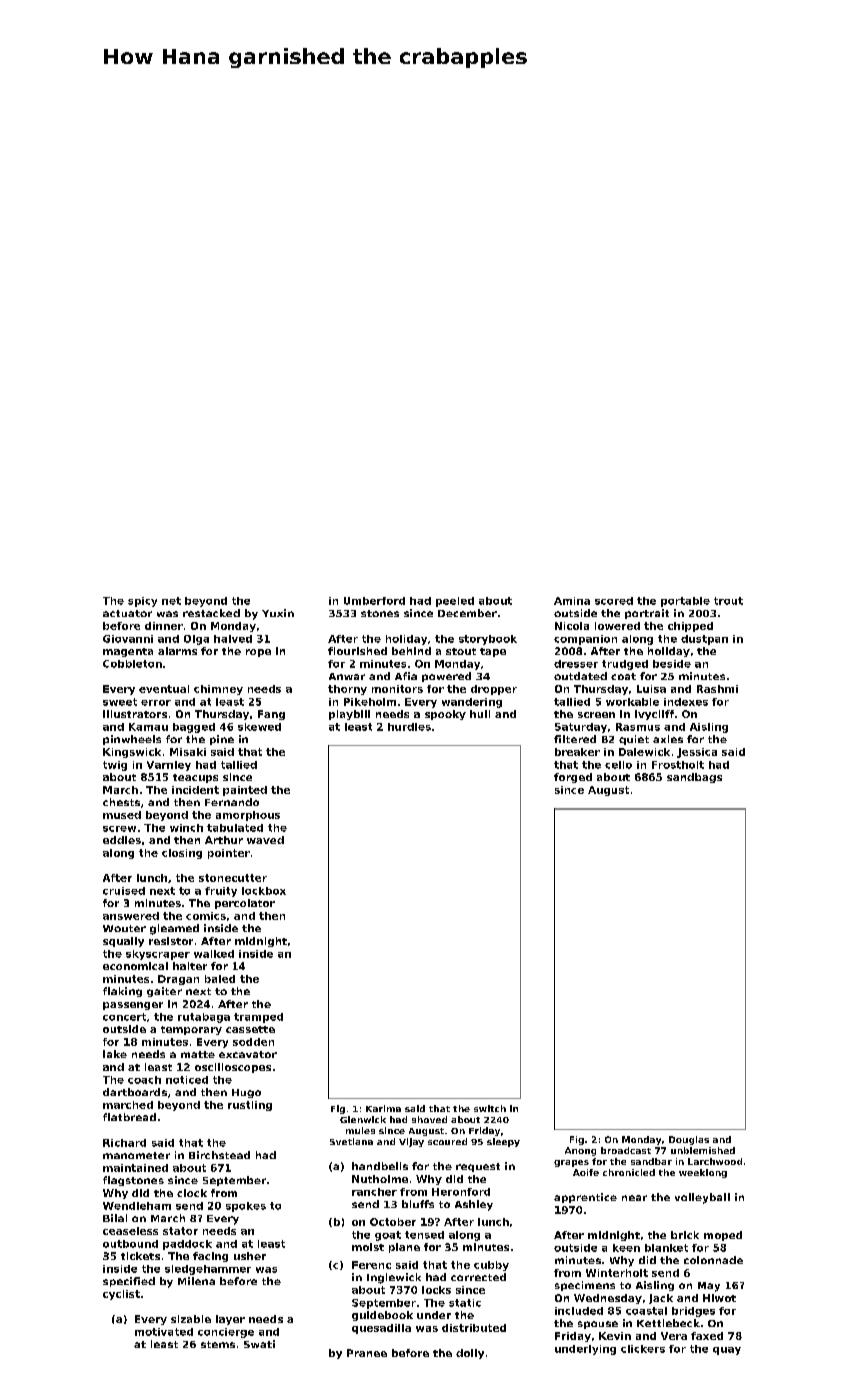 This document has height=1400, width=849. Describe the element at coordinates (278, 613) in the document. I see `Yuxin` at that location.
